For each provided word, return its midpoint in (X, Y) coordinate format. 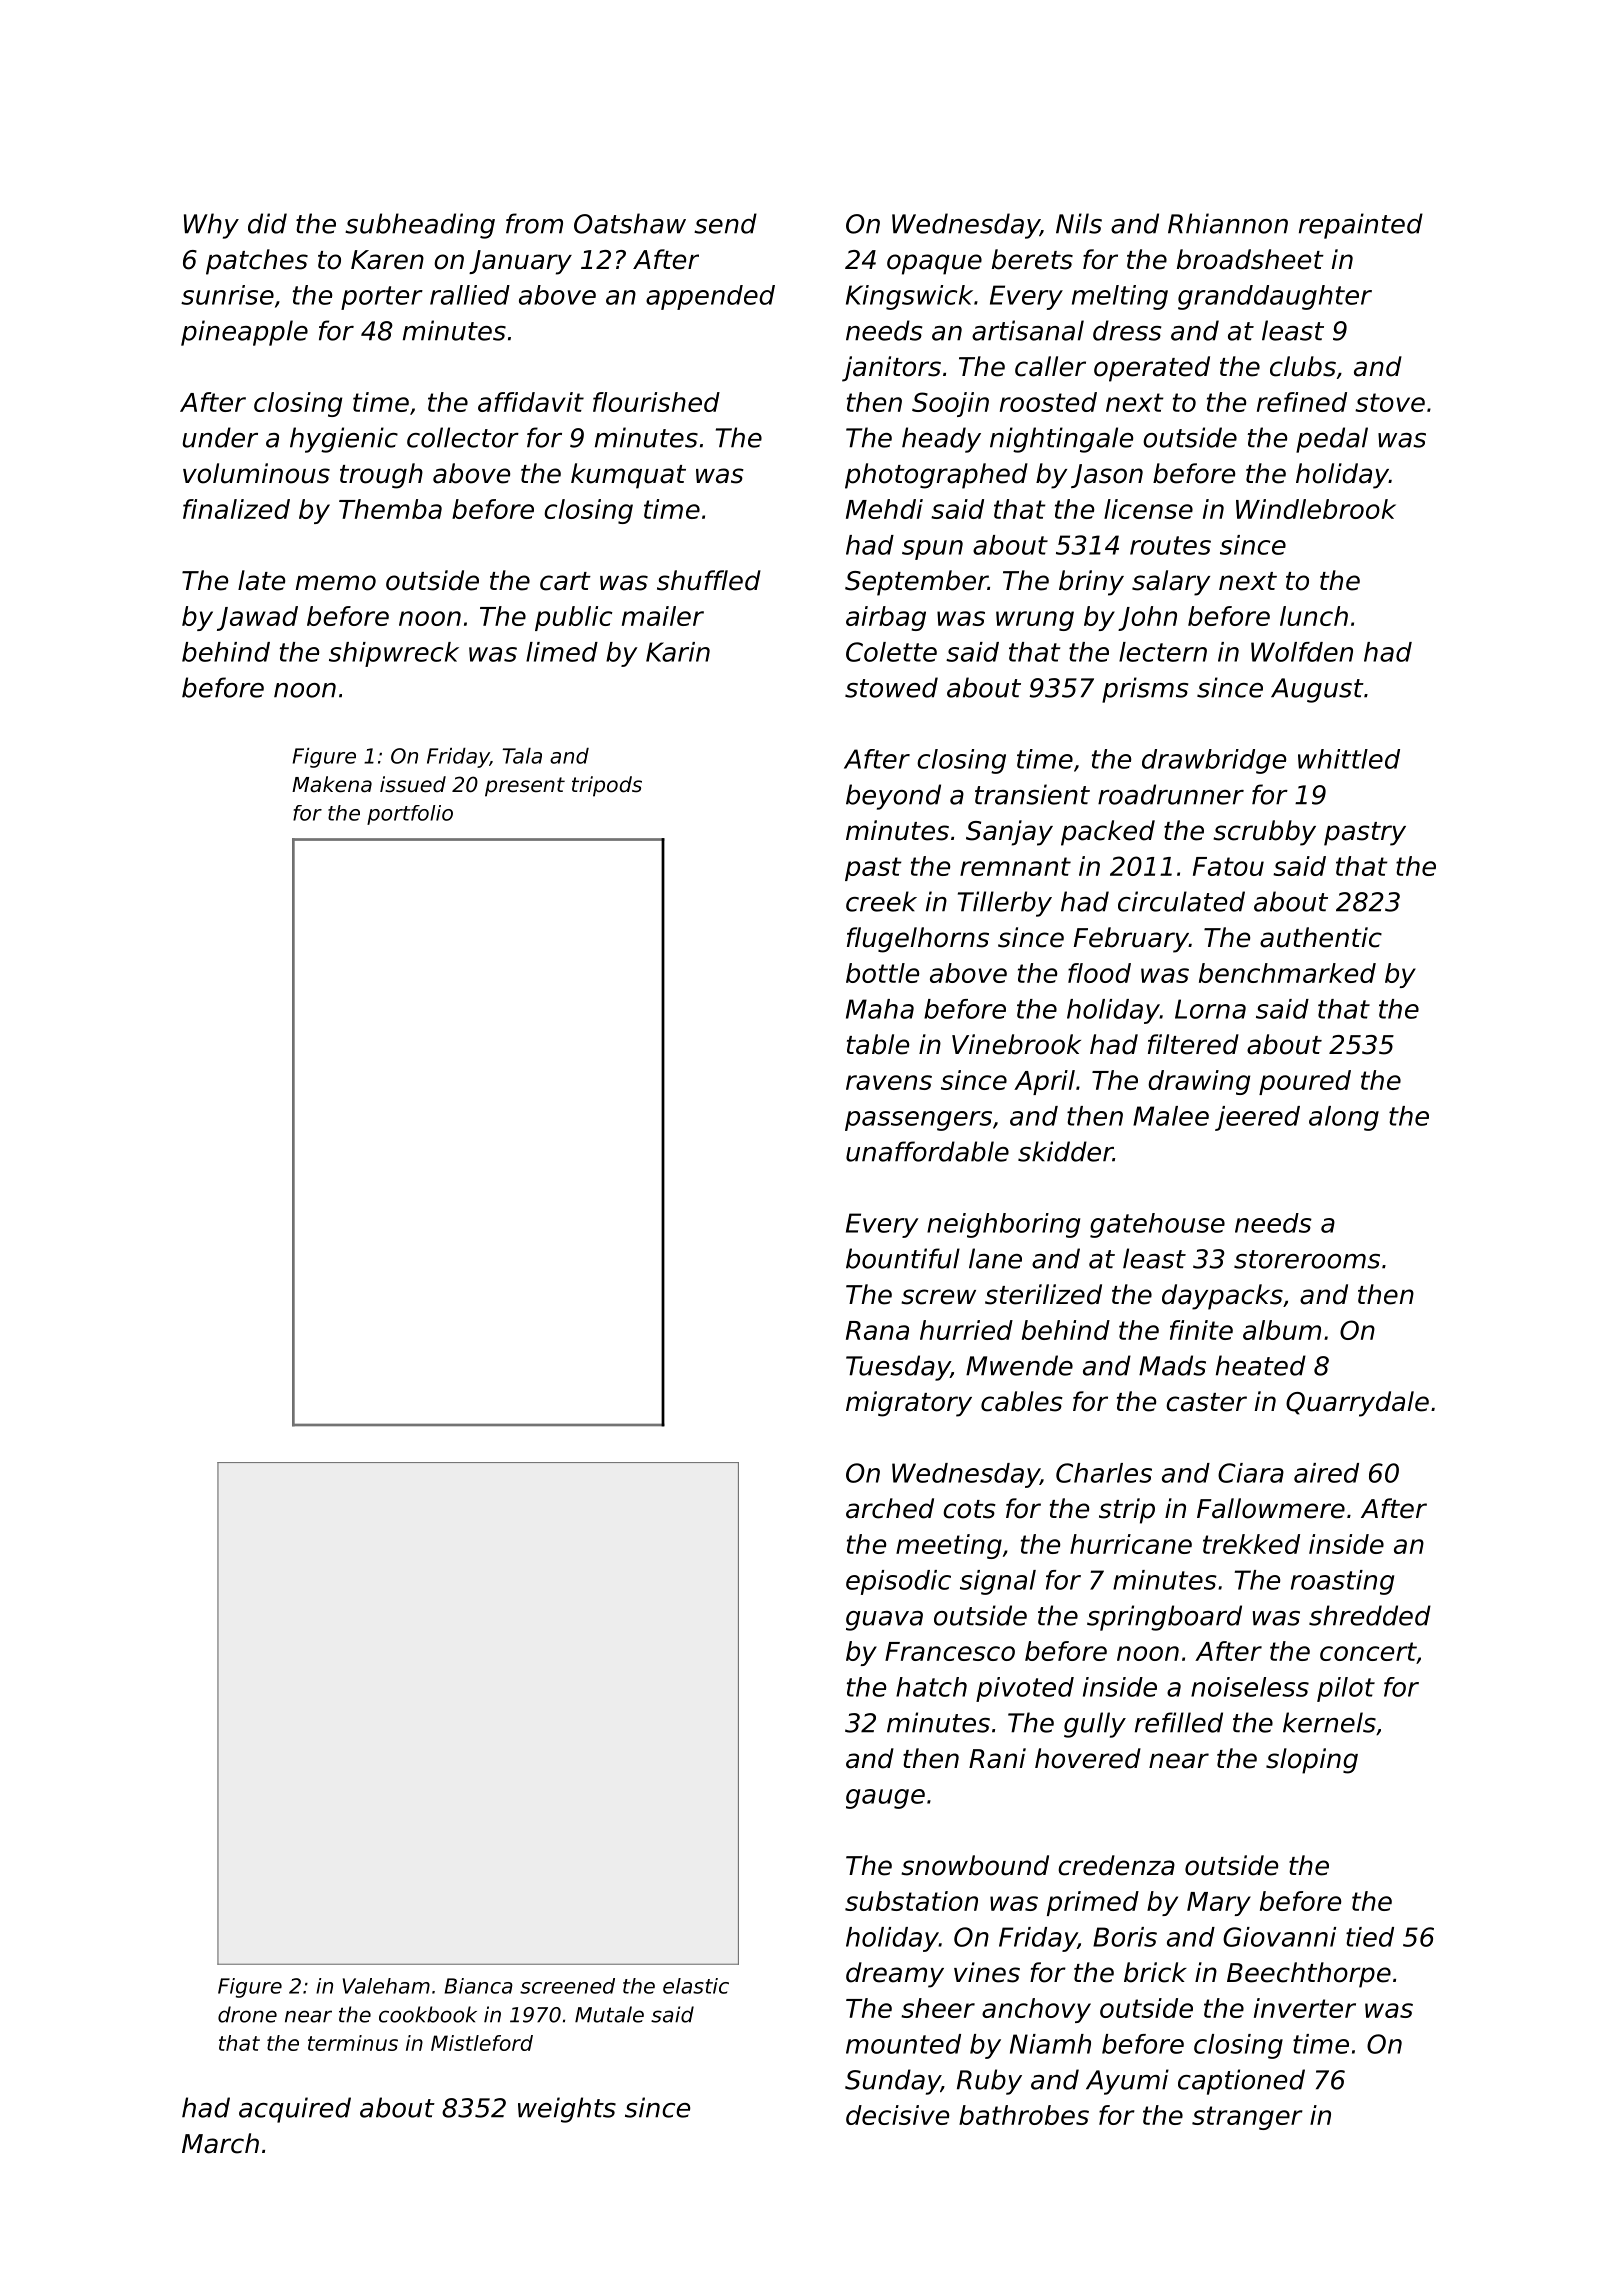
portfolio (410, 815)
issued (413, 784)
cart (565, 581)
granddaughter (1275, 297)
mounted (903, 2044)
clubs (1303, 366)
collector (463, 437)
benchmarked (1287, 973)
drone (247, 2014)
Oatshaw (630, 223)
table (878, 1044)
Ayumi (1127, 2082)
